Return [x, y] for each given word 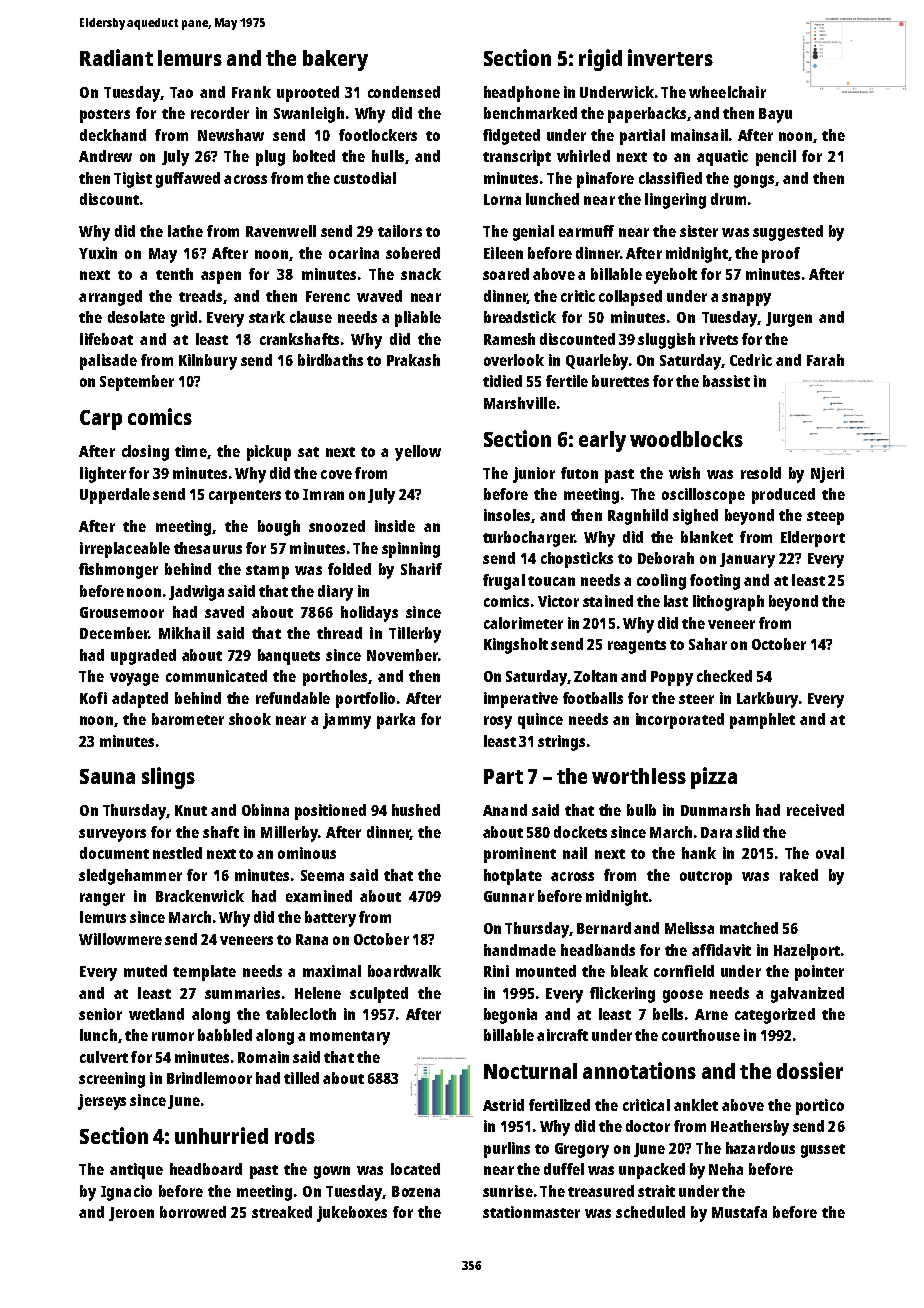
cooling [661, 582]
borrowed [193, 1212]
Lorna [502, 199]
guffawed [188, 180]
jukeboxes [352, 1214]
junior [534, 475]
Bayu [775, 115]
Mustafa [739, 1212]
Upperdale [115, 496]
